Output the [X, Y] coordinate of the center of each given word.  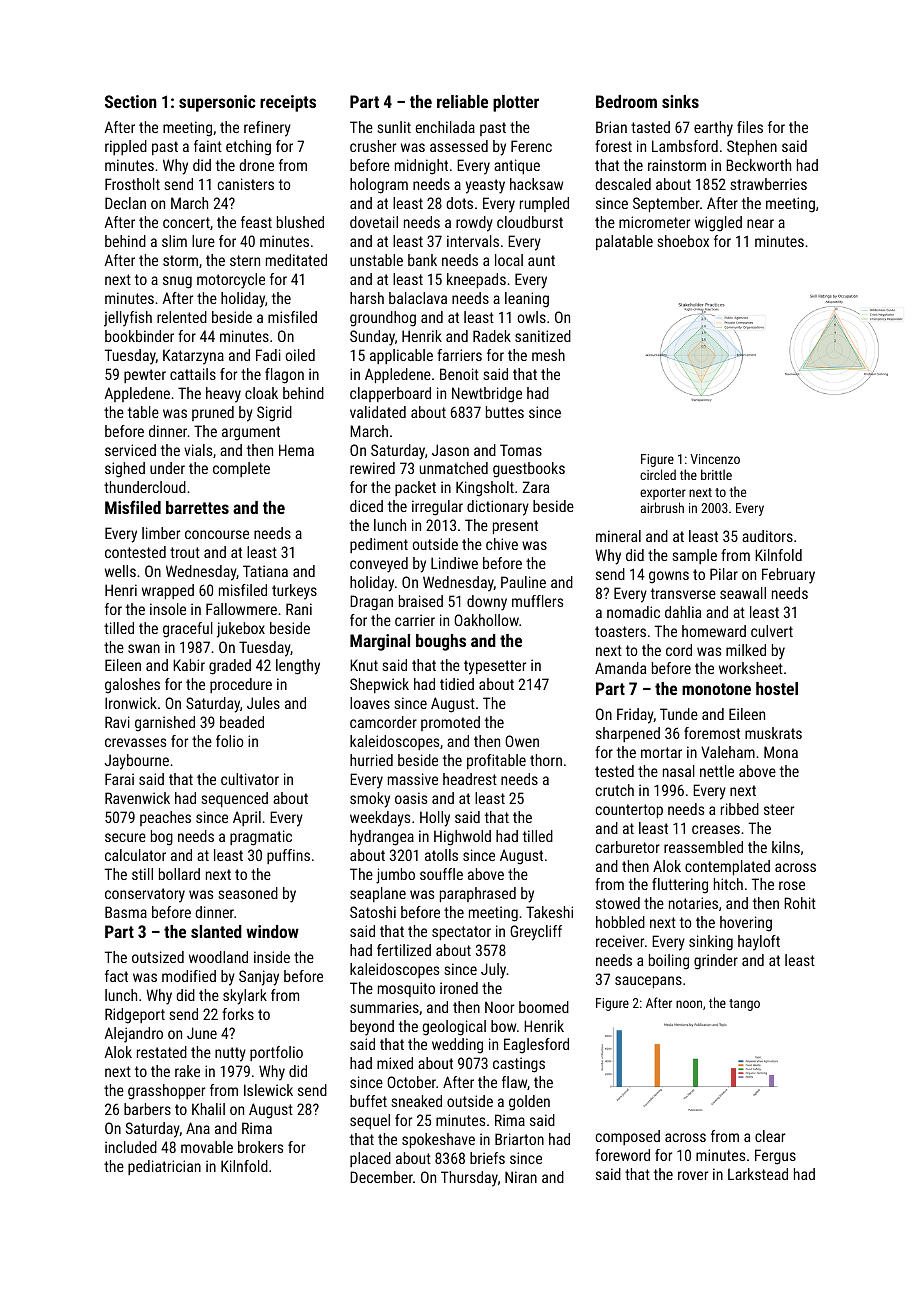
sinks [680, 101]
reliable [462, 101]
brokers [260, 1147]
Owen [522, 741]
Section [131, 101]
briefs [487, 1158]
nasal [679, 771]
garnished [165, 724]
